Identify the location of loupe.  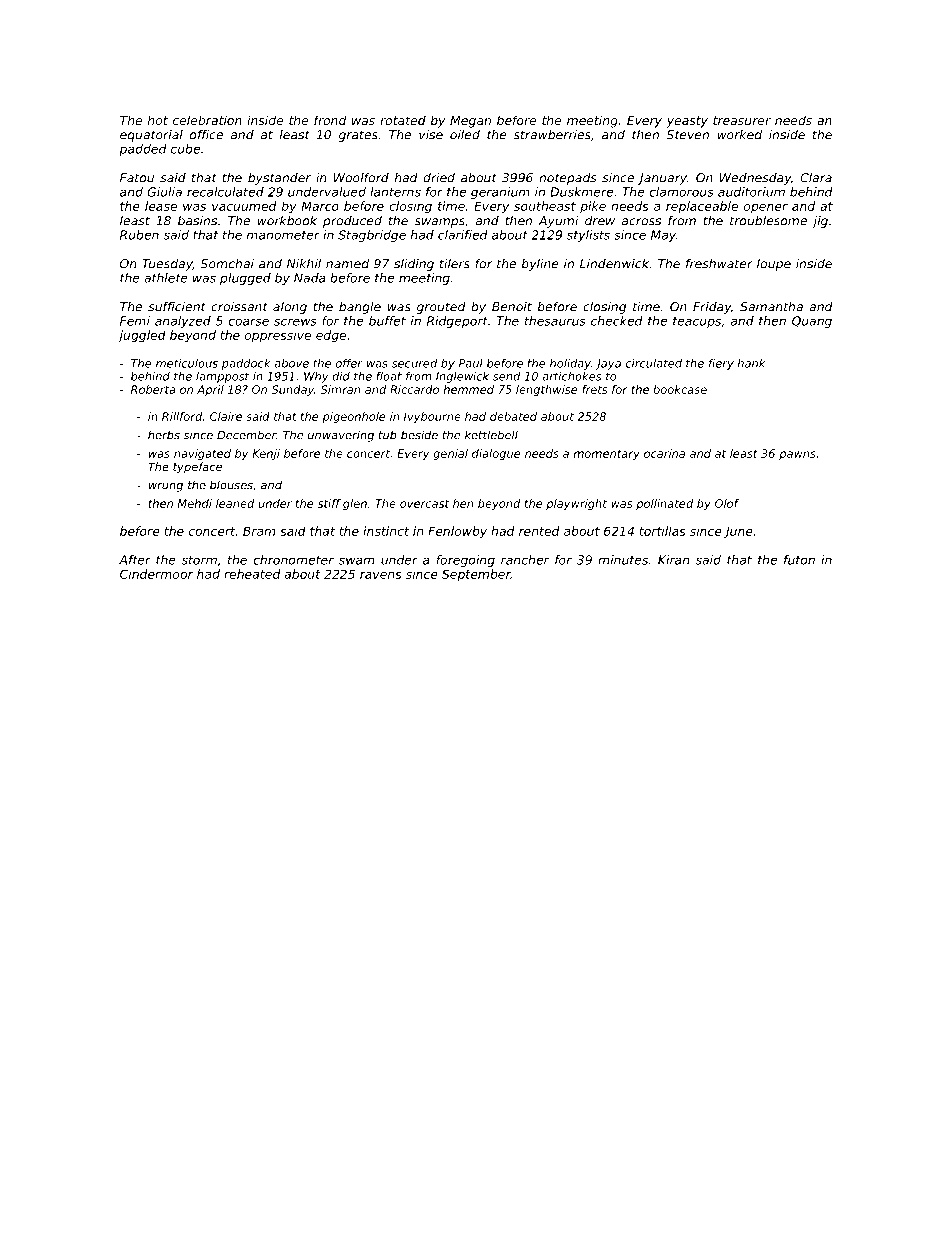
(774, 265).
